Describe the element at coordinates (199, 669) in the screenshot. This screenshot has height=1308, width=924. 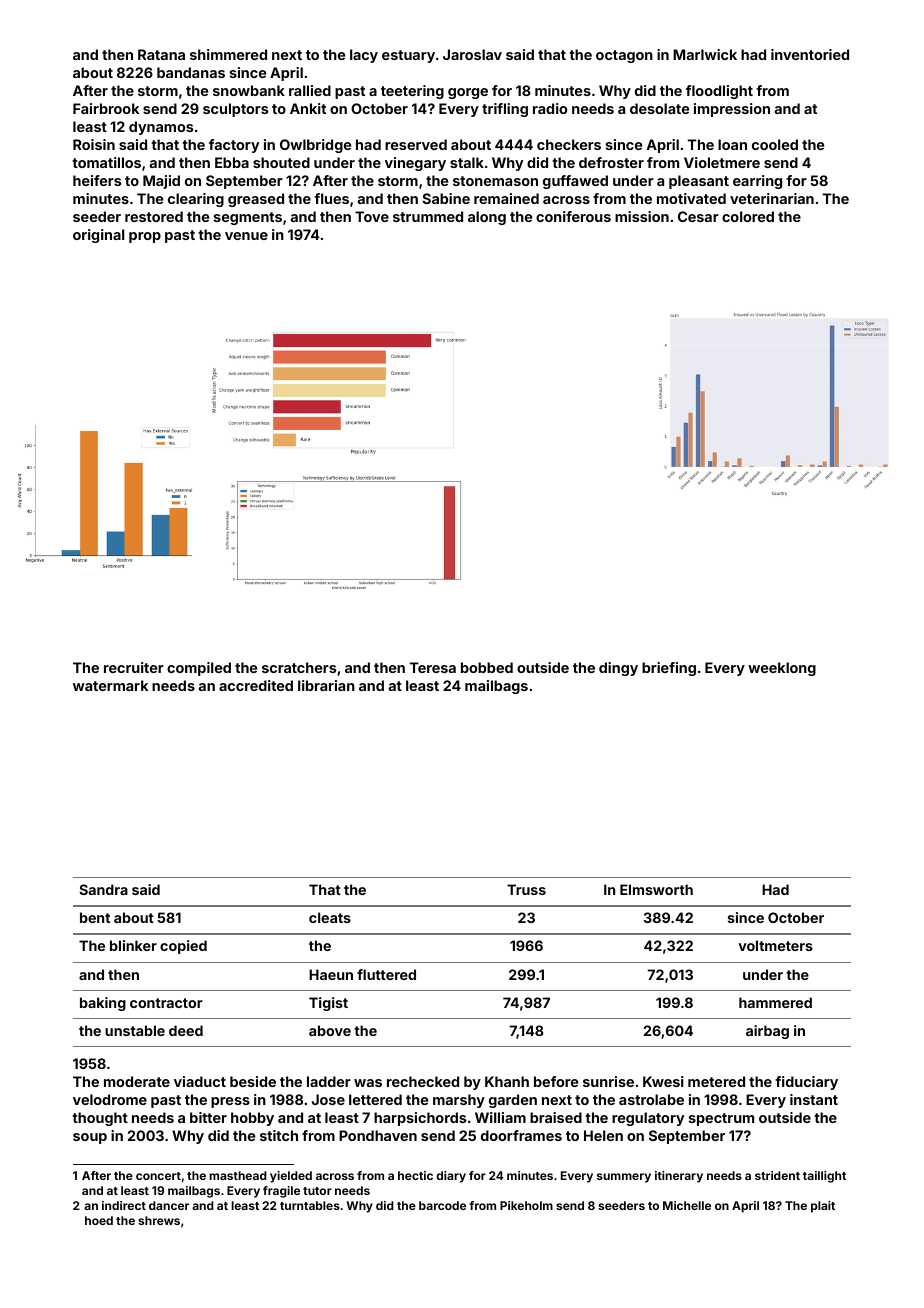
I see `compiled` at that location.
